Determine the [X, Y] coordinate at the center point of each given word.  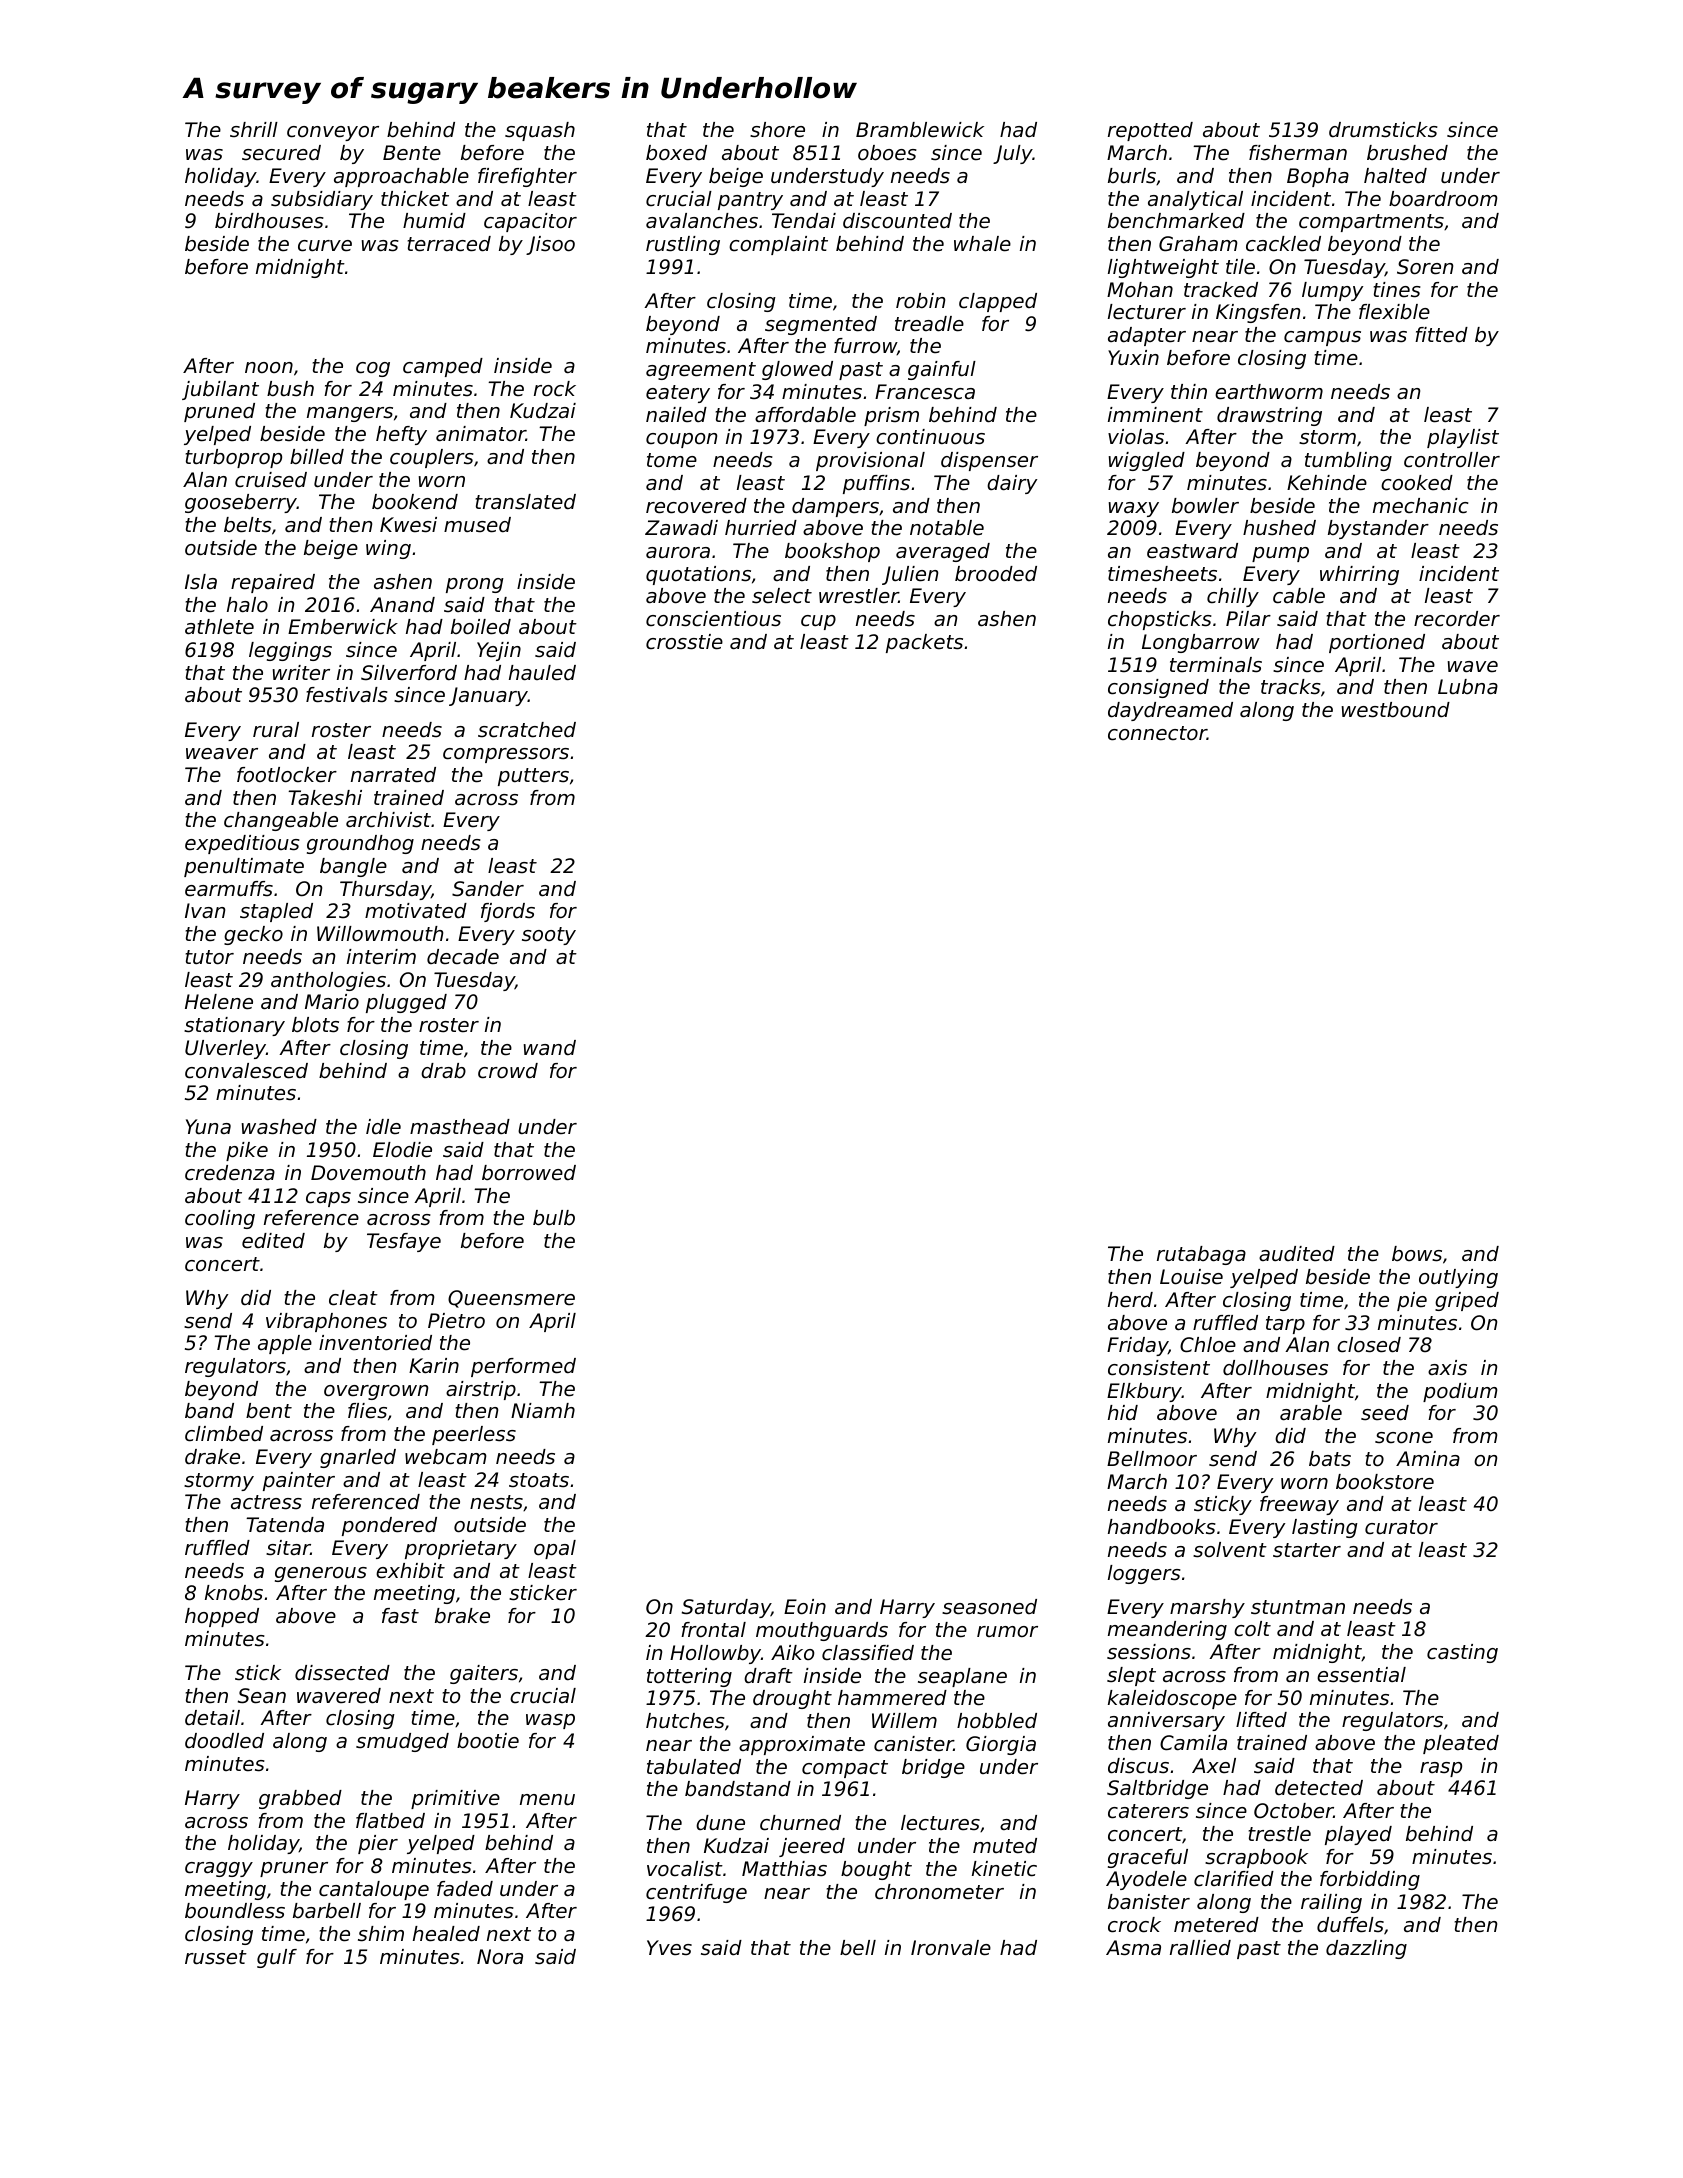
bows [1417, 1254]
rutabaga [1201, 1255]
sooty [549, 936]
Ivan [205, 910]
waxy [1134, 509]
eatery [678, 394]
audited [1297, 1253]
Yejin [499, 651]
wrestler [859, 596]
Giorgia [1001, 1745]
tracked [1221, 290]
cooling [220, 1219]
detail [212, 1718]
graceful [1148, 1858]
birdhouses [269, 221]
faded [465, 1889]
